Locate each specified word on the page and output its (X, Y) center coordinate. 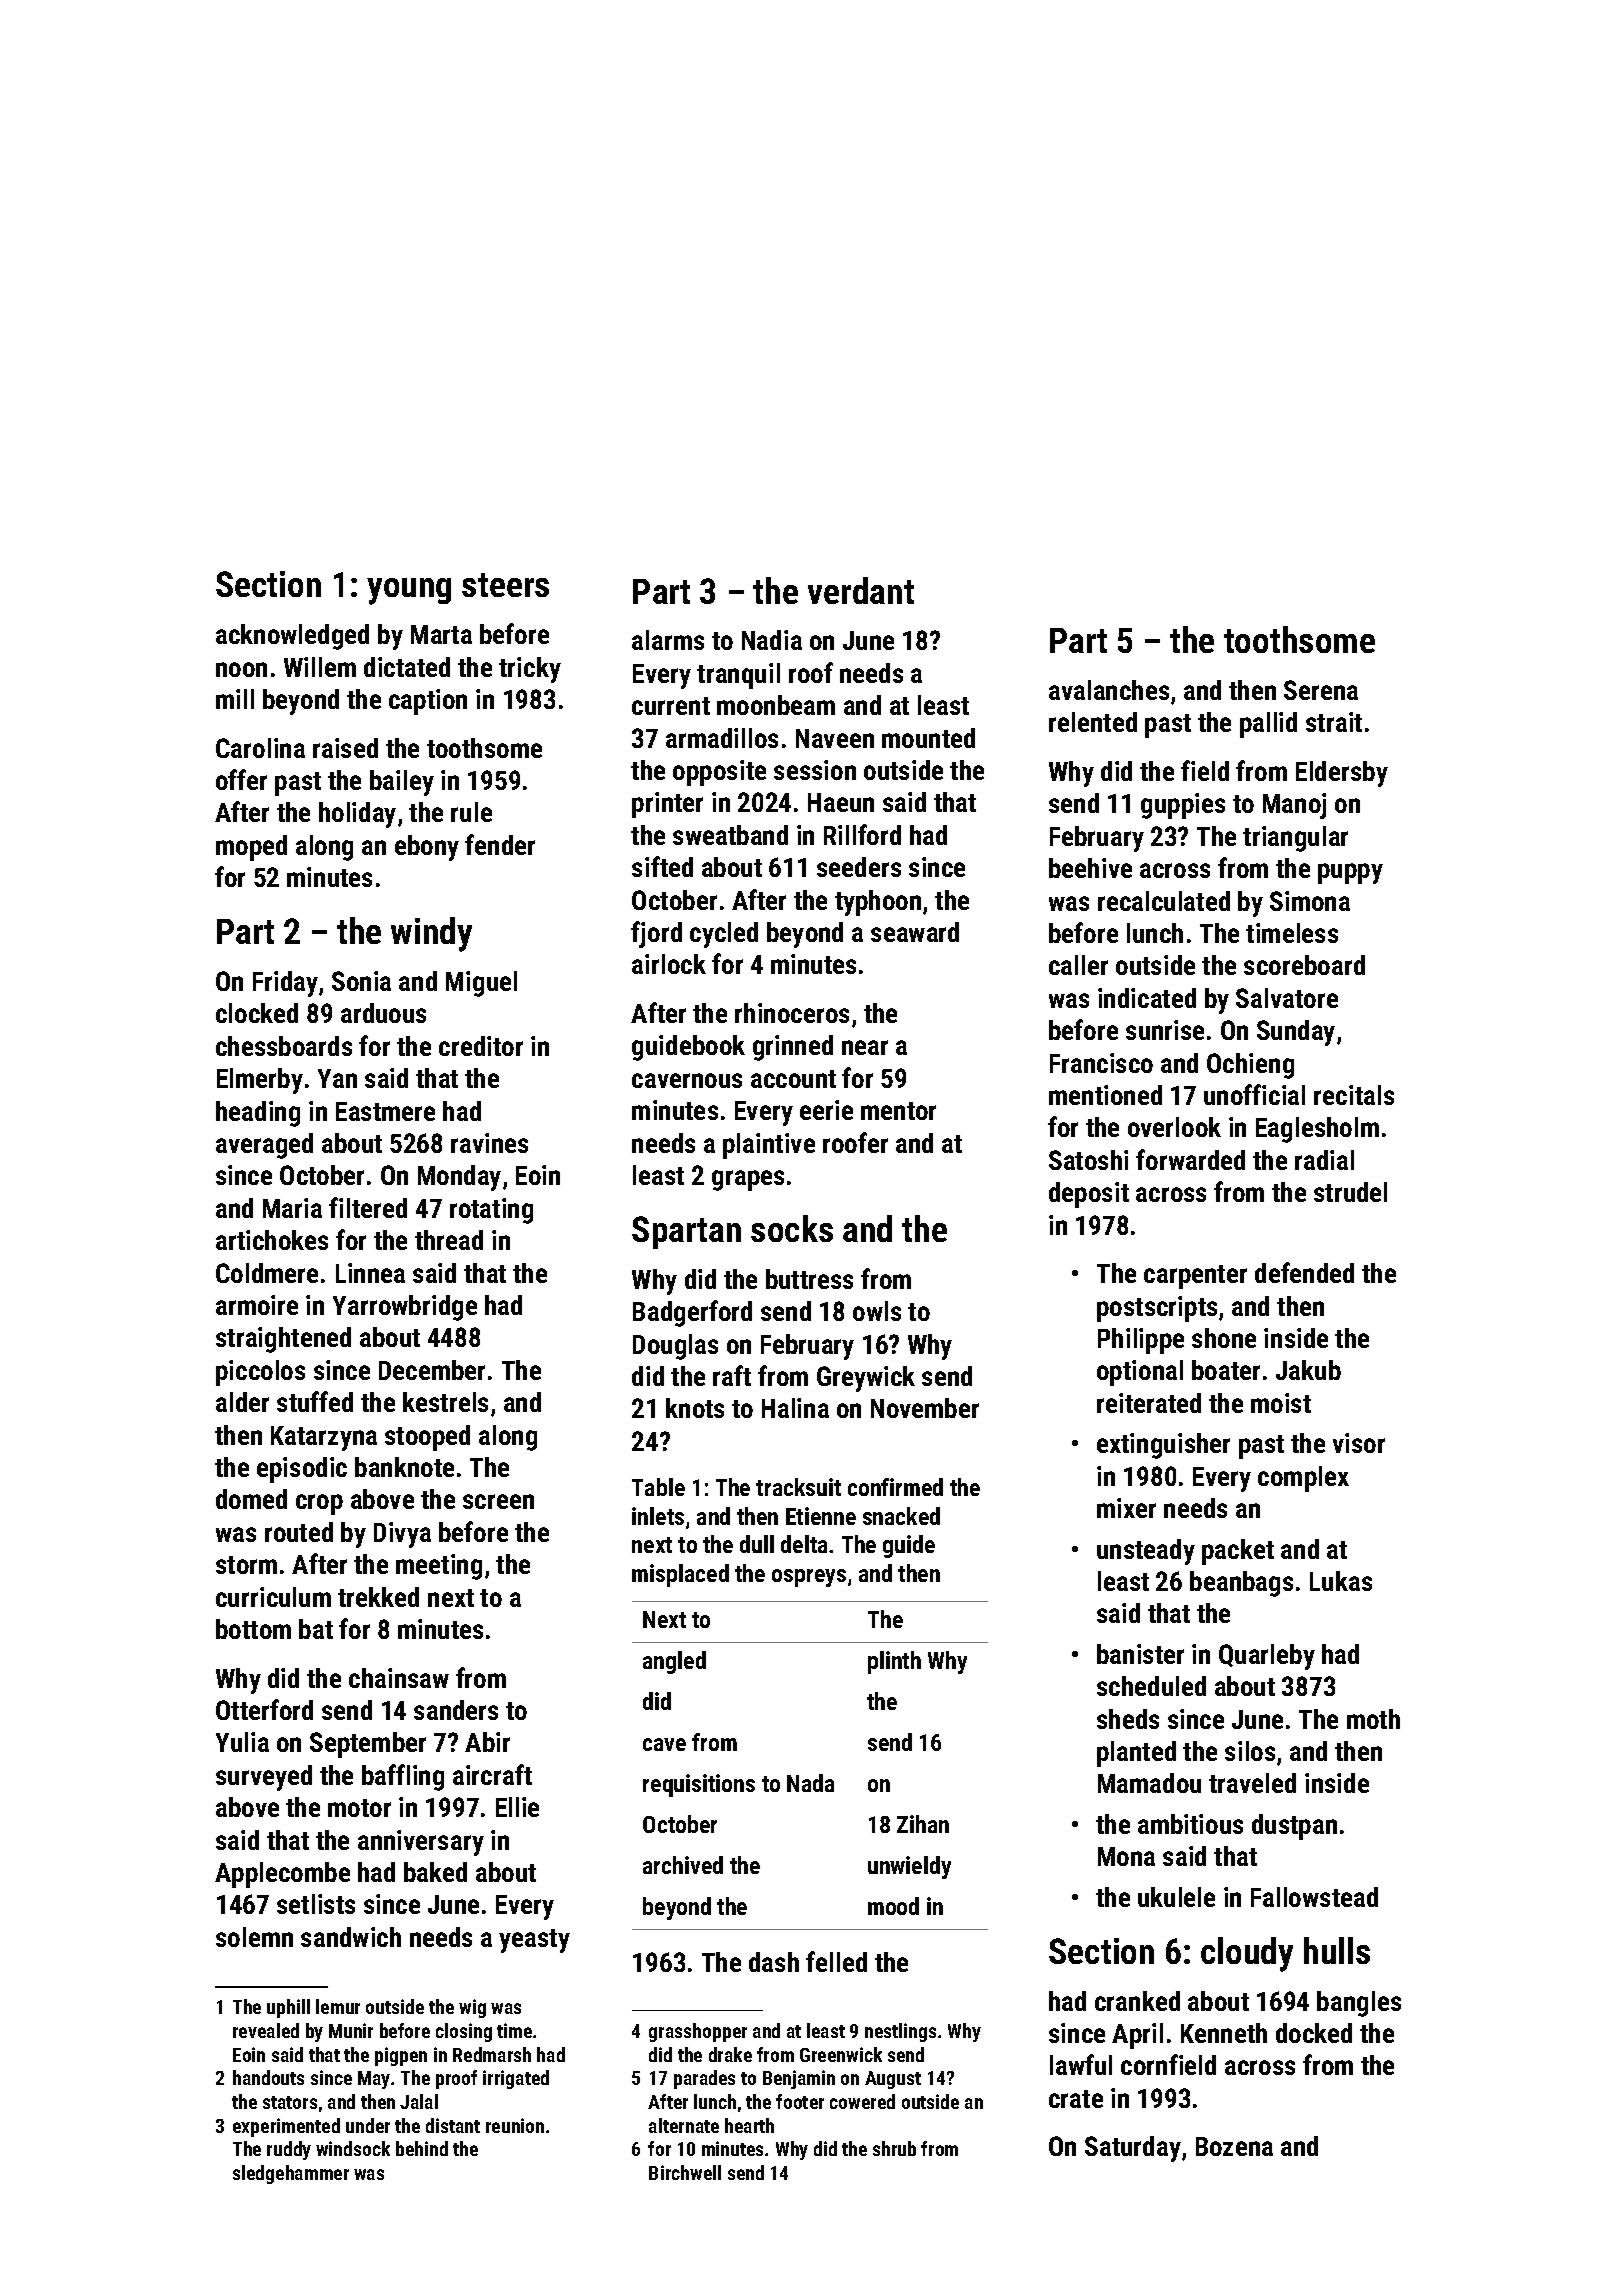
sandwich (351, 1937)
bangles (1359, 2004)
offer (241, 779)
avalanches (1109, 690)
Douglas (675, 1347)
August (893, 2080)
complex (1303, 1479)
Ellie (517, 1807)
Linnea (370, 1273)
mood (893, 1906)
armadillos (722, 738)
